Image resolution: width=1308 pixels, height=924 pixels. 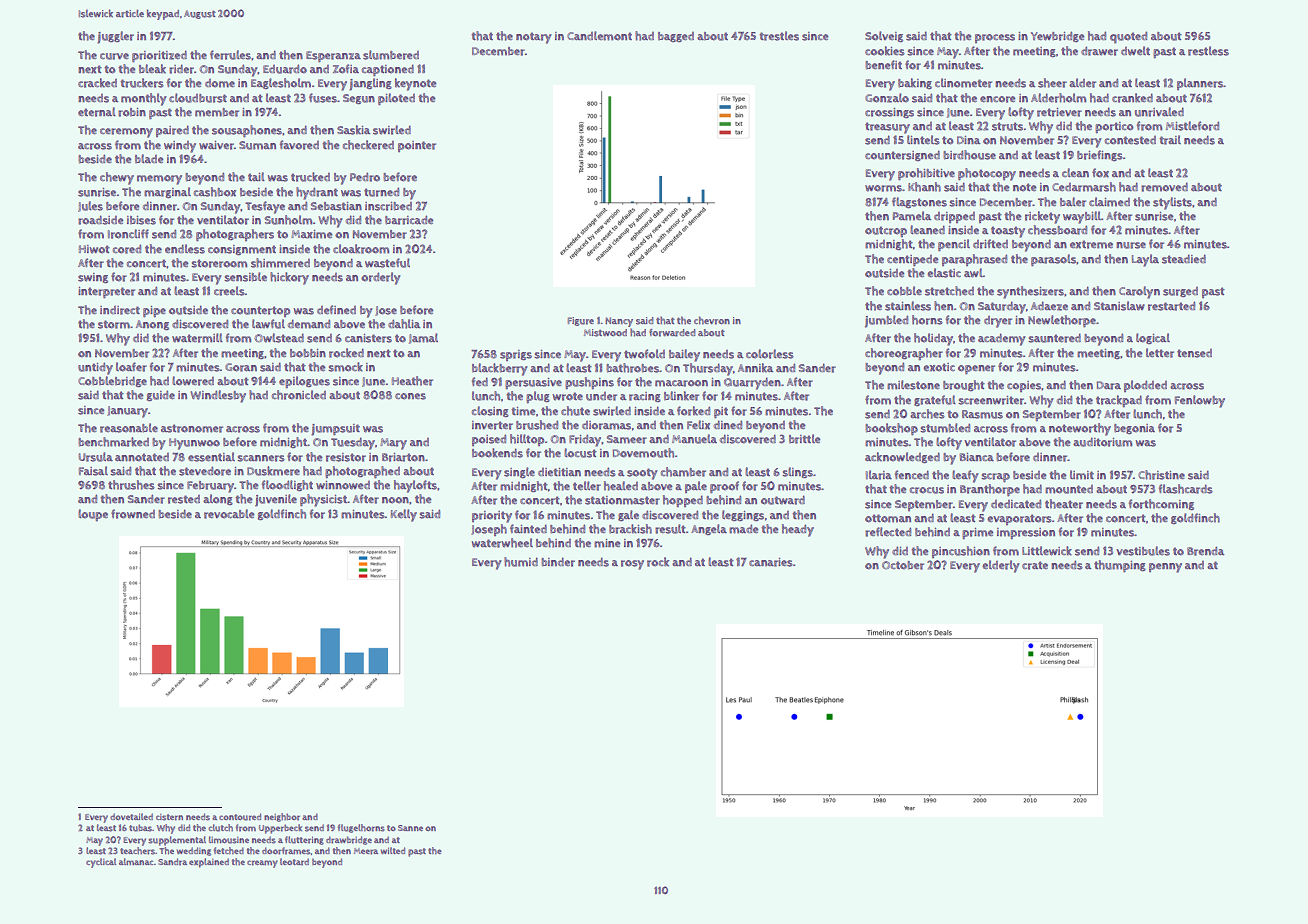 I want to click on macaroon, so click(x=681, y=383).
